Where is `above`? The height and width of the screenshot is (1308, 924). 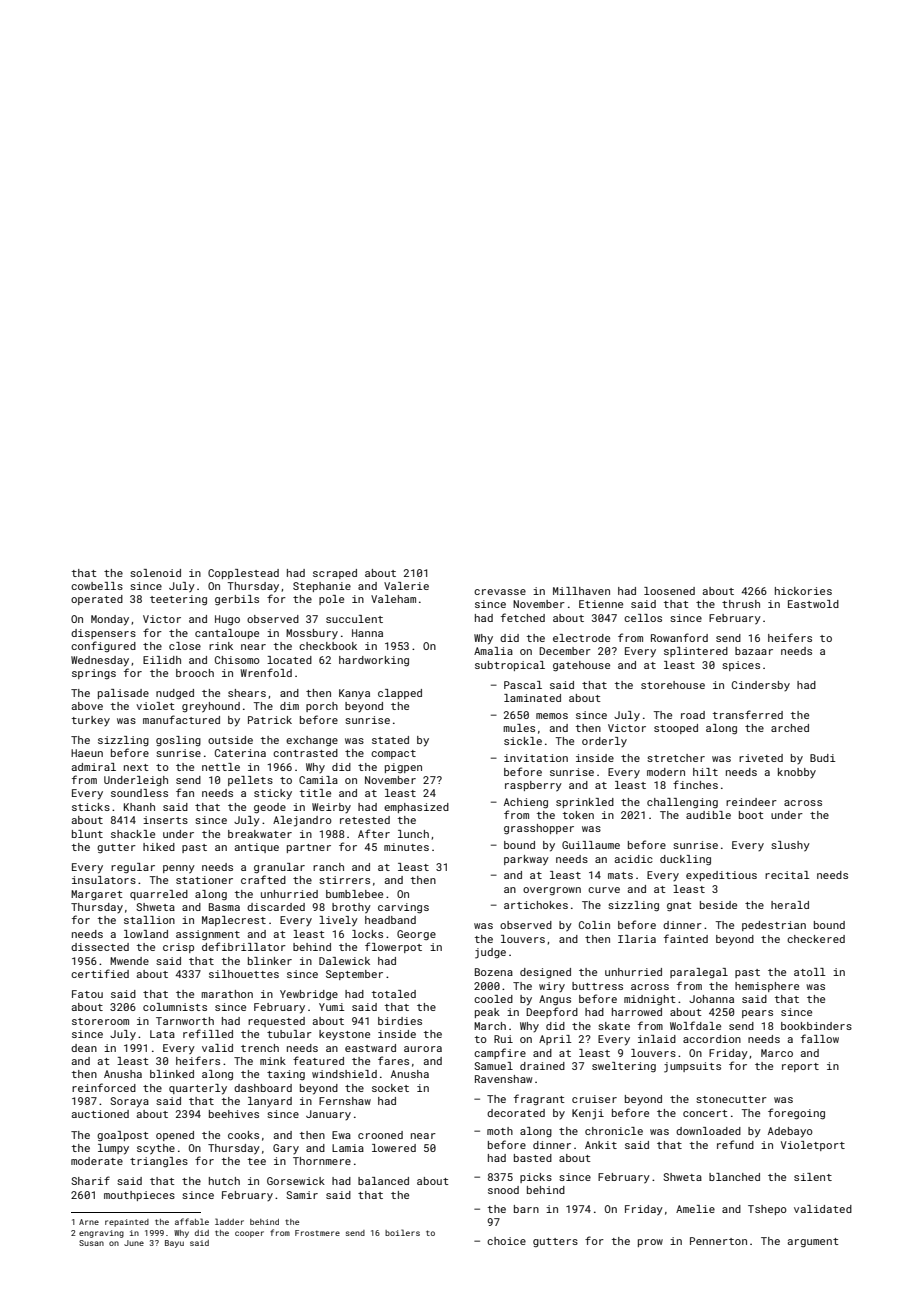
above is located at coordinates (87, 706).
